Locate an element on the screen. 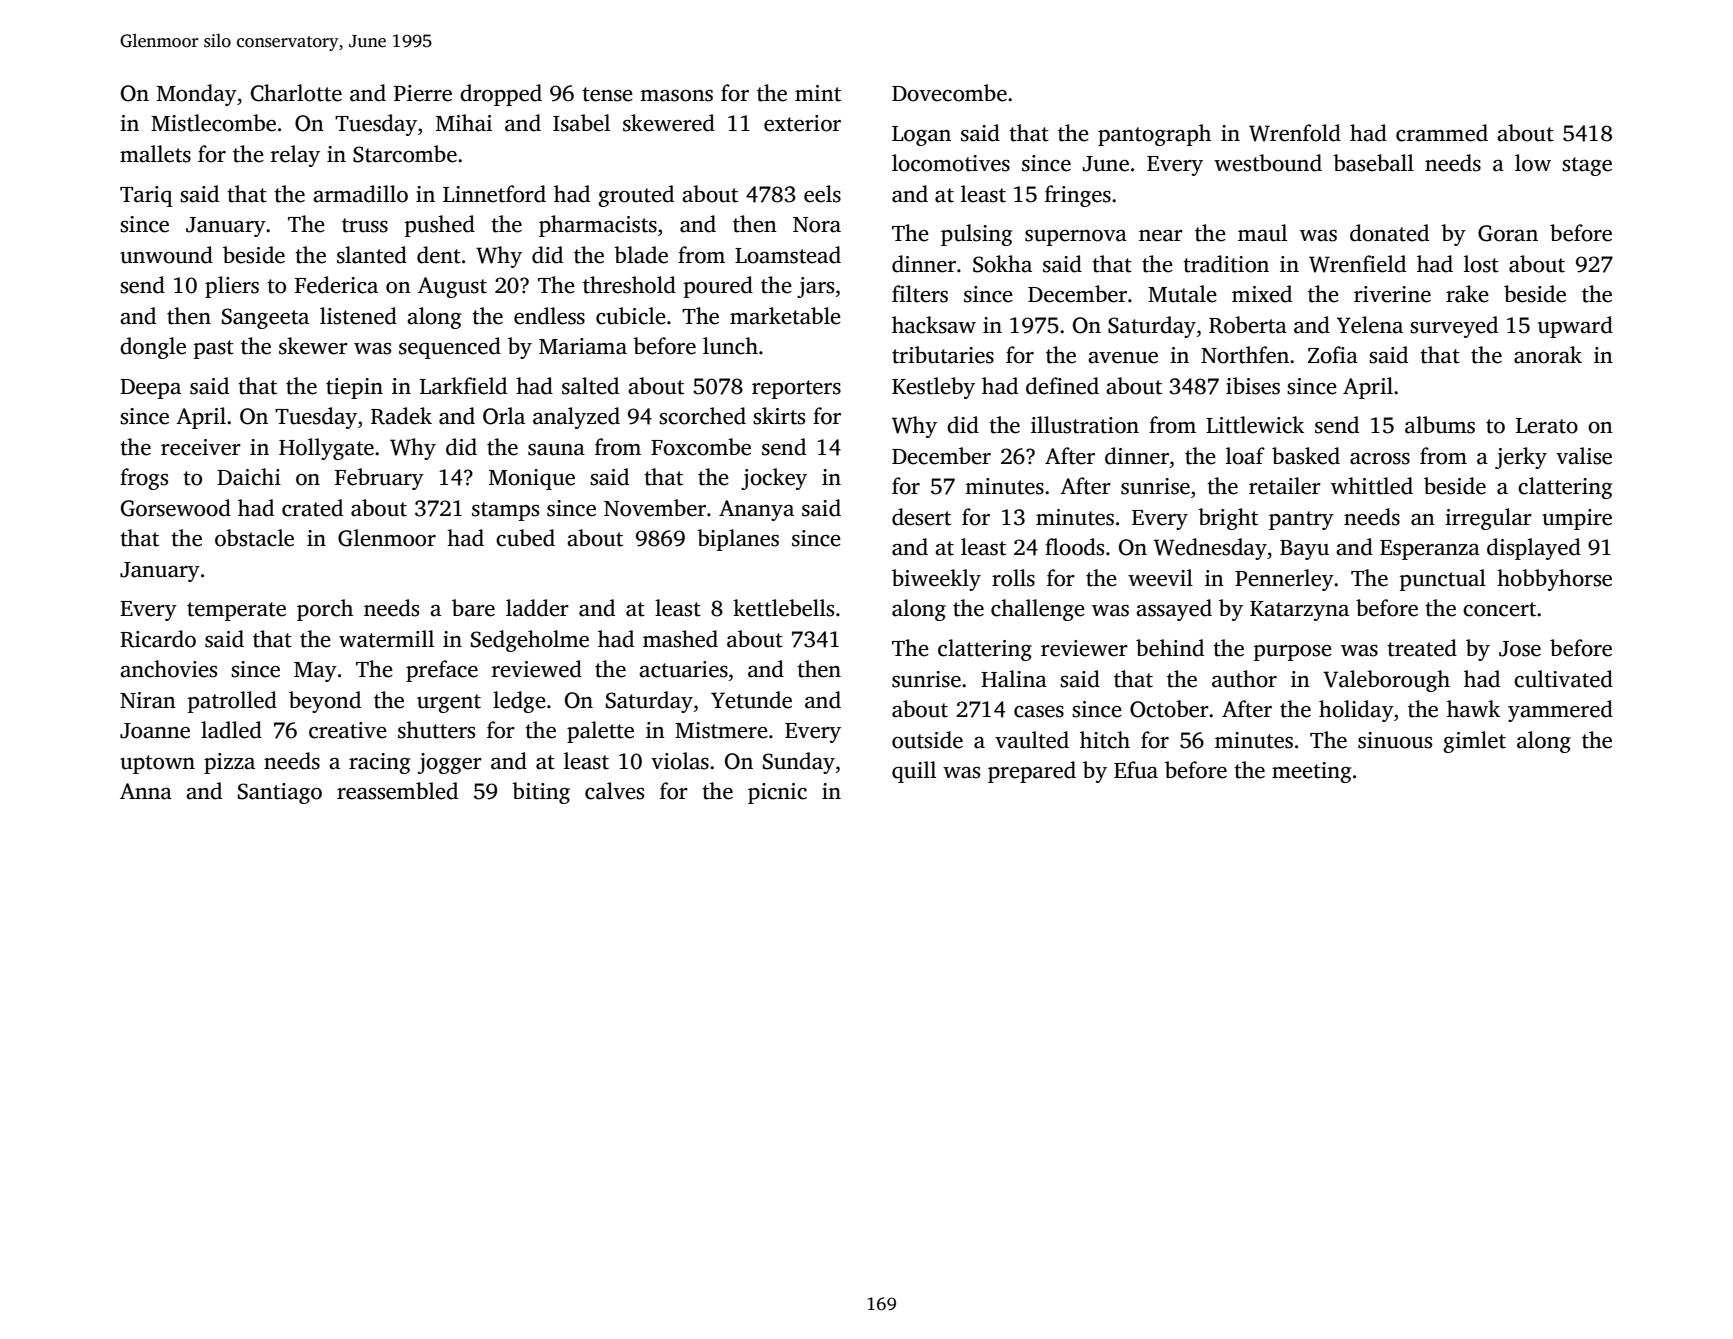 This screenshot has width=1733, height=1339. pantry is located at coordinates (1301, 520).
